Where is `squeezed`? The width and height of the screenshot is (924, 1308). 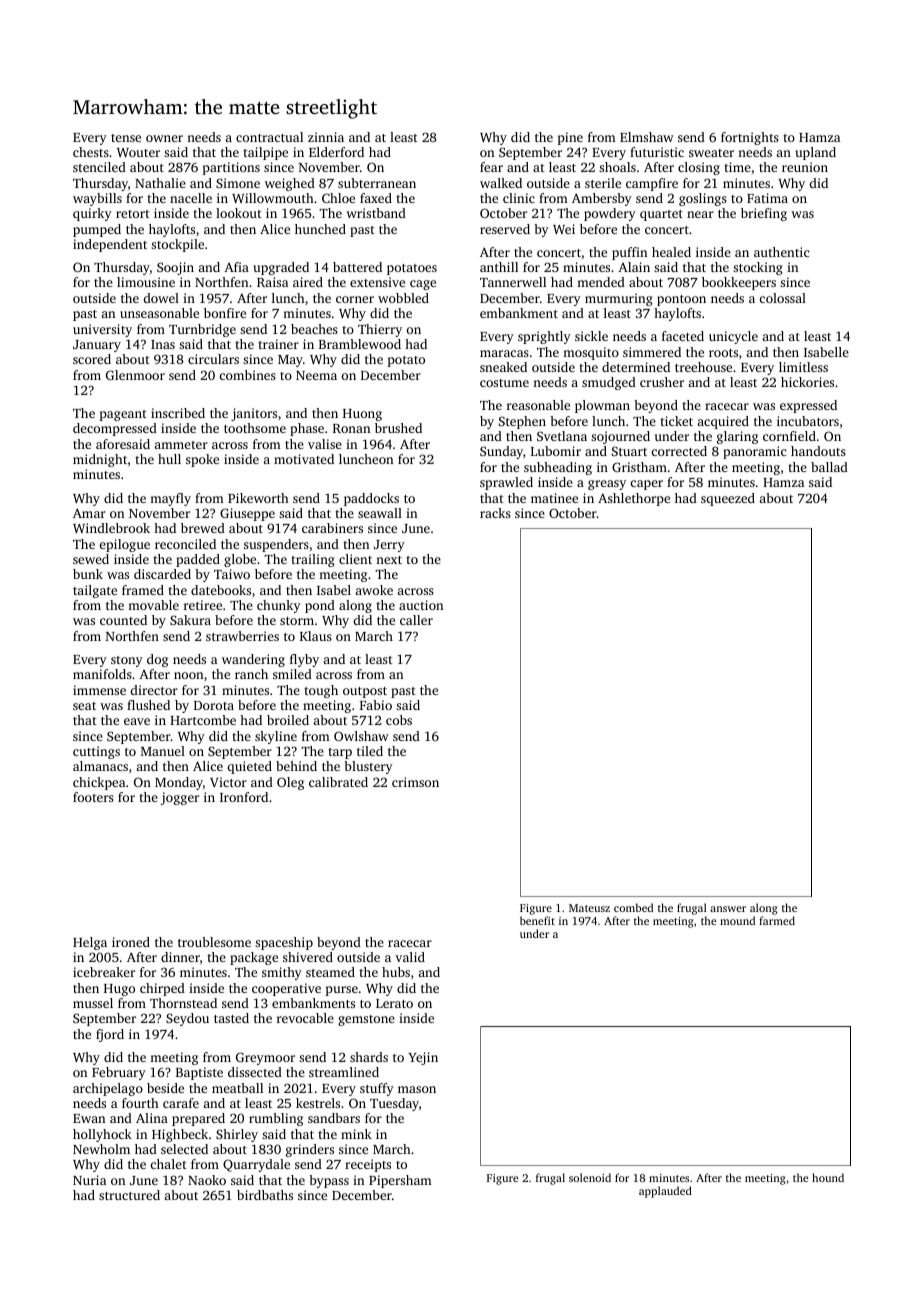
squeezed is located at coordinates (728, 499).
